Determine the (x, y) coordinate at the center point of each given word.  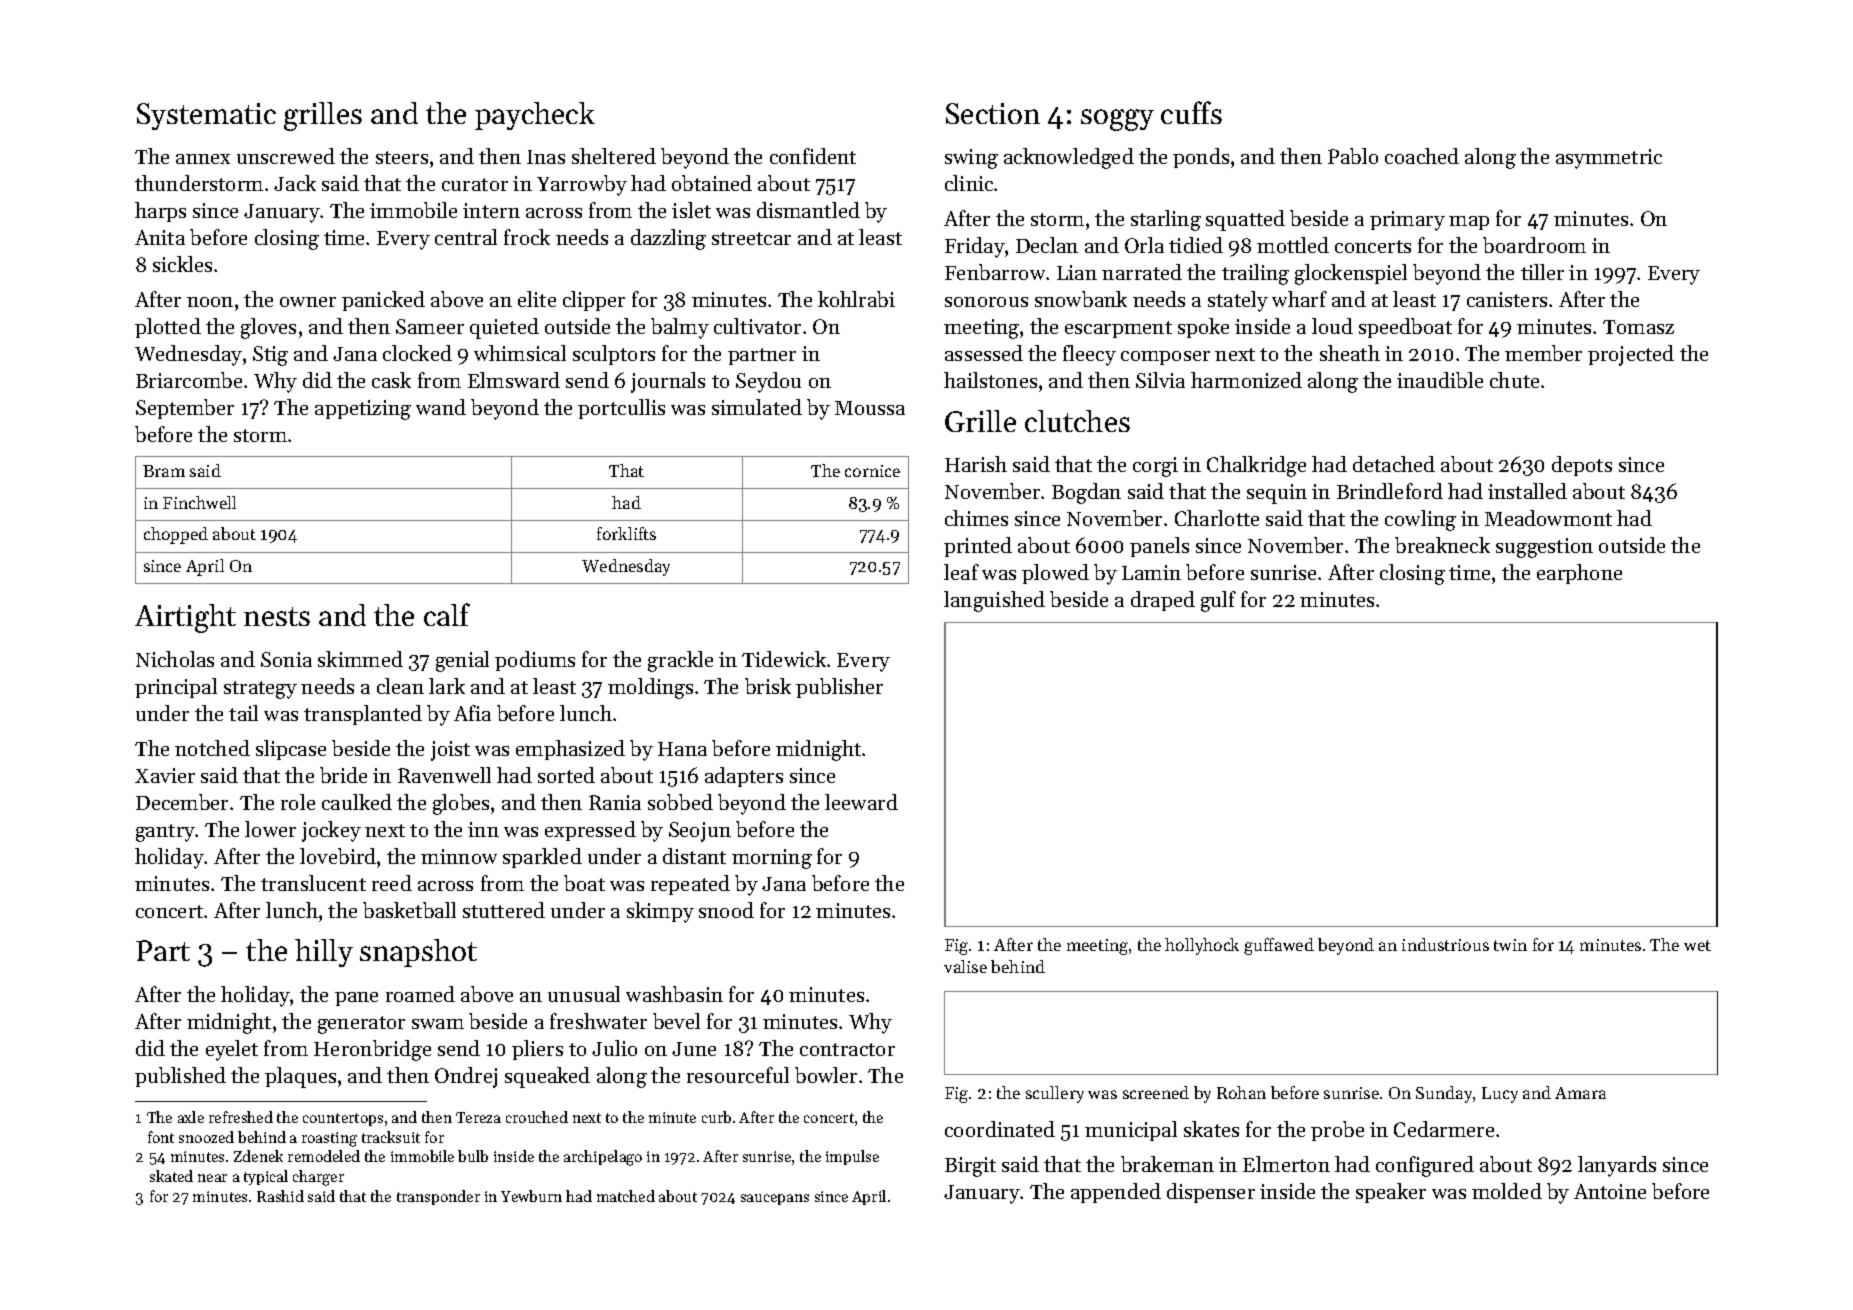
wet (1697, 945)
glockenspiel (1351, 274)
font (161, 1137)
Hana (682, 749)
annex (203, 159)
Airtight (185, 618)
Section (993, 113)
